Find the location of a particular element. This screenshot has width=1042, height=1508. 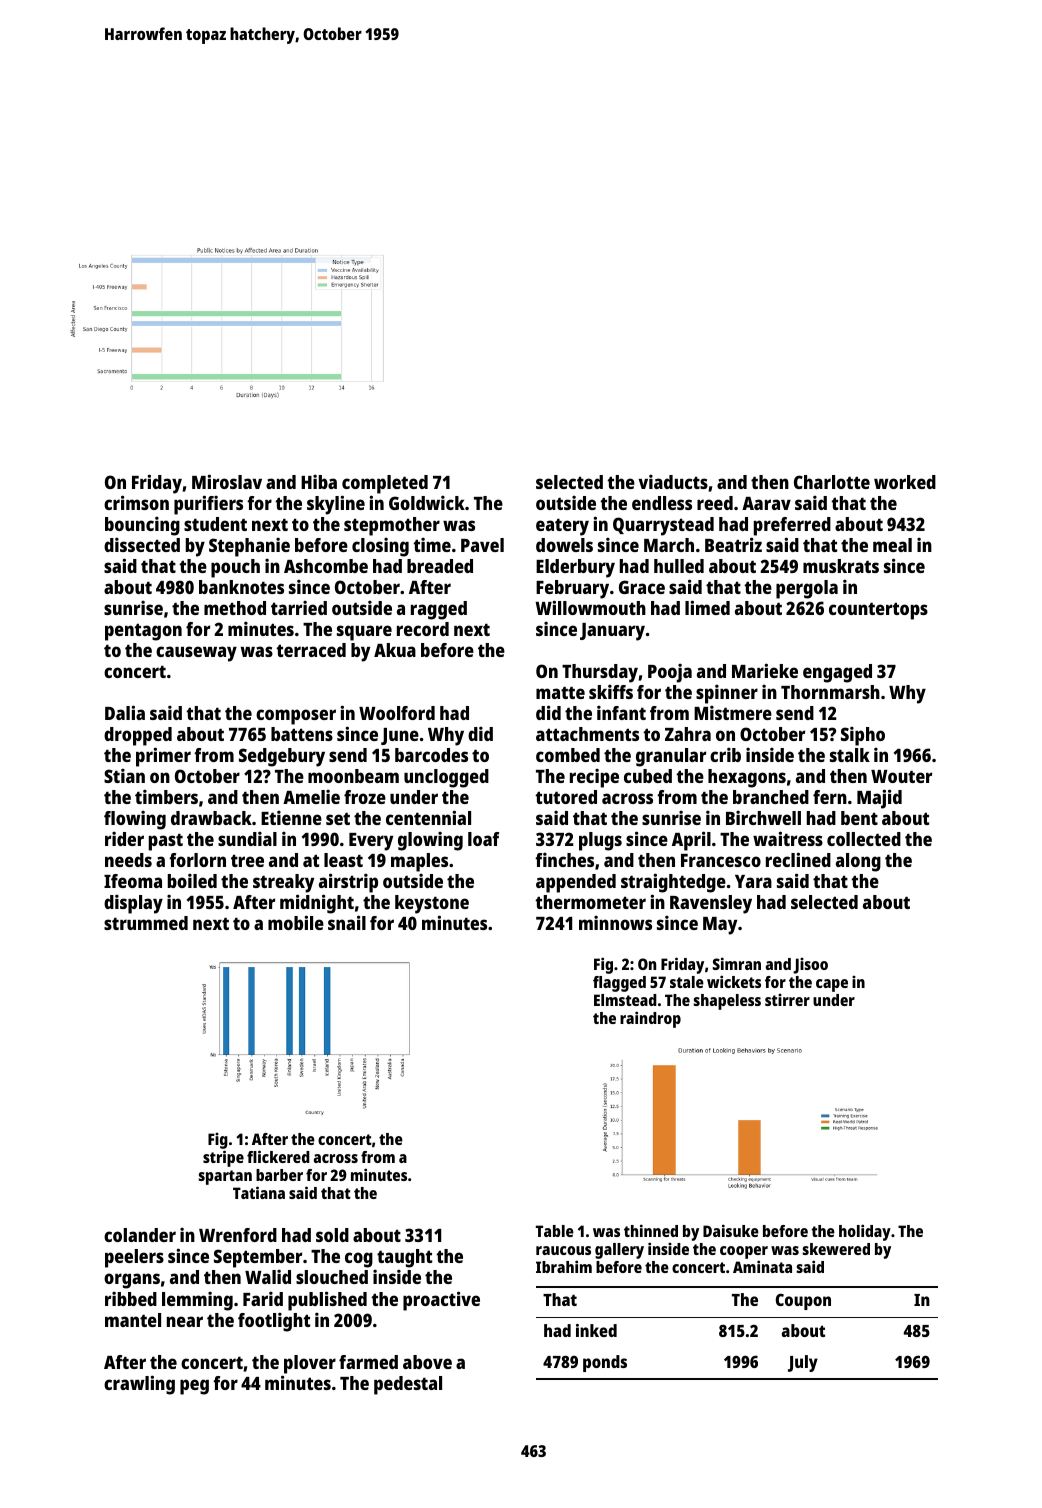

midnight is located at coordinates (317, 904).
